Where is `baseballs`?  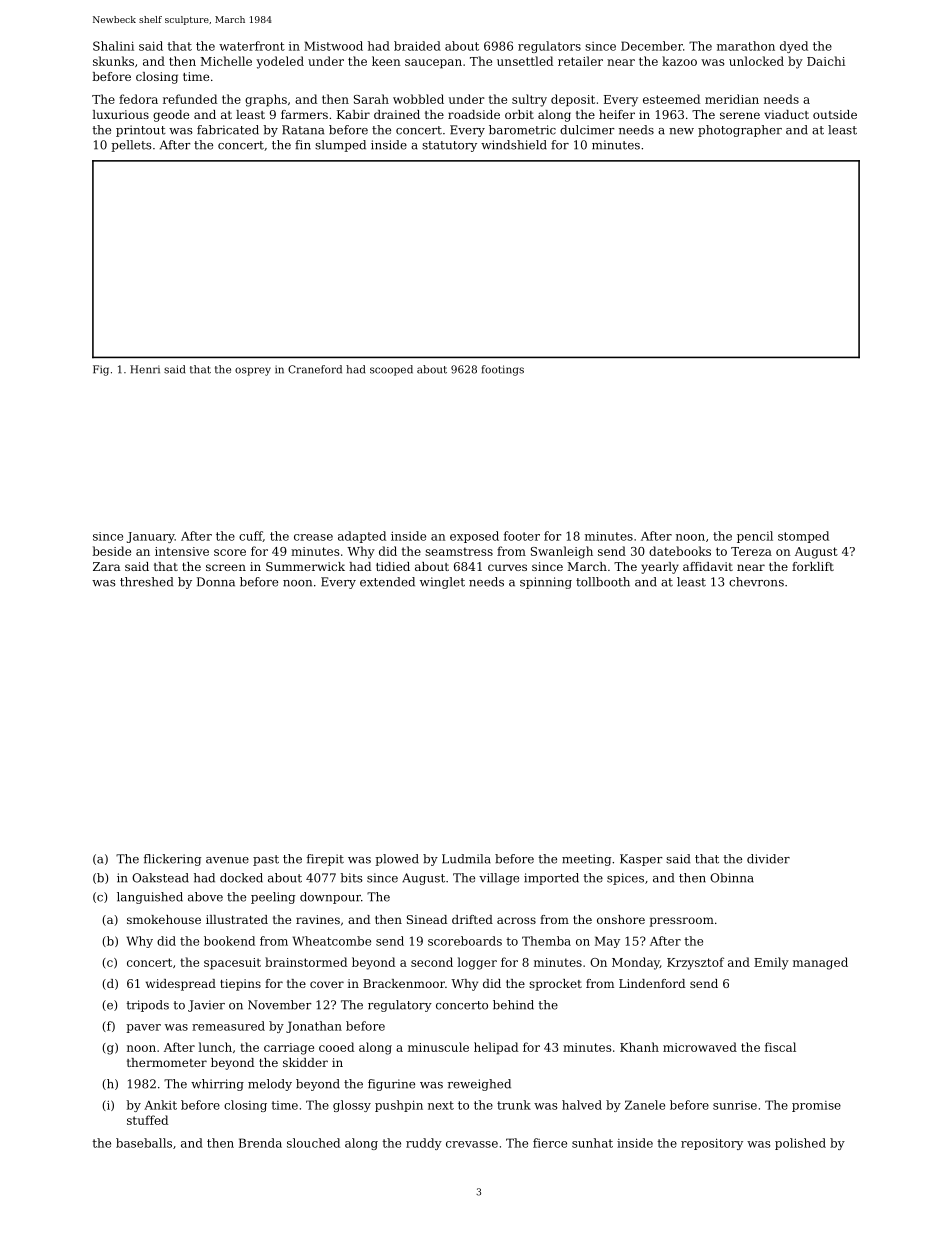
baseballs is located at coordinates (144, 1143).
